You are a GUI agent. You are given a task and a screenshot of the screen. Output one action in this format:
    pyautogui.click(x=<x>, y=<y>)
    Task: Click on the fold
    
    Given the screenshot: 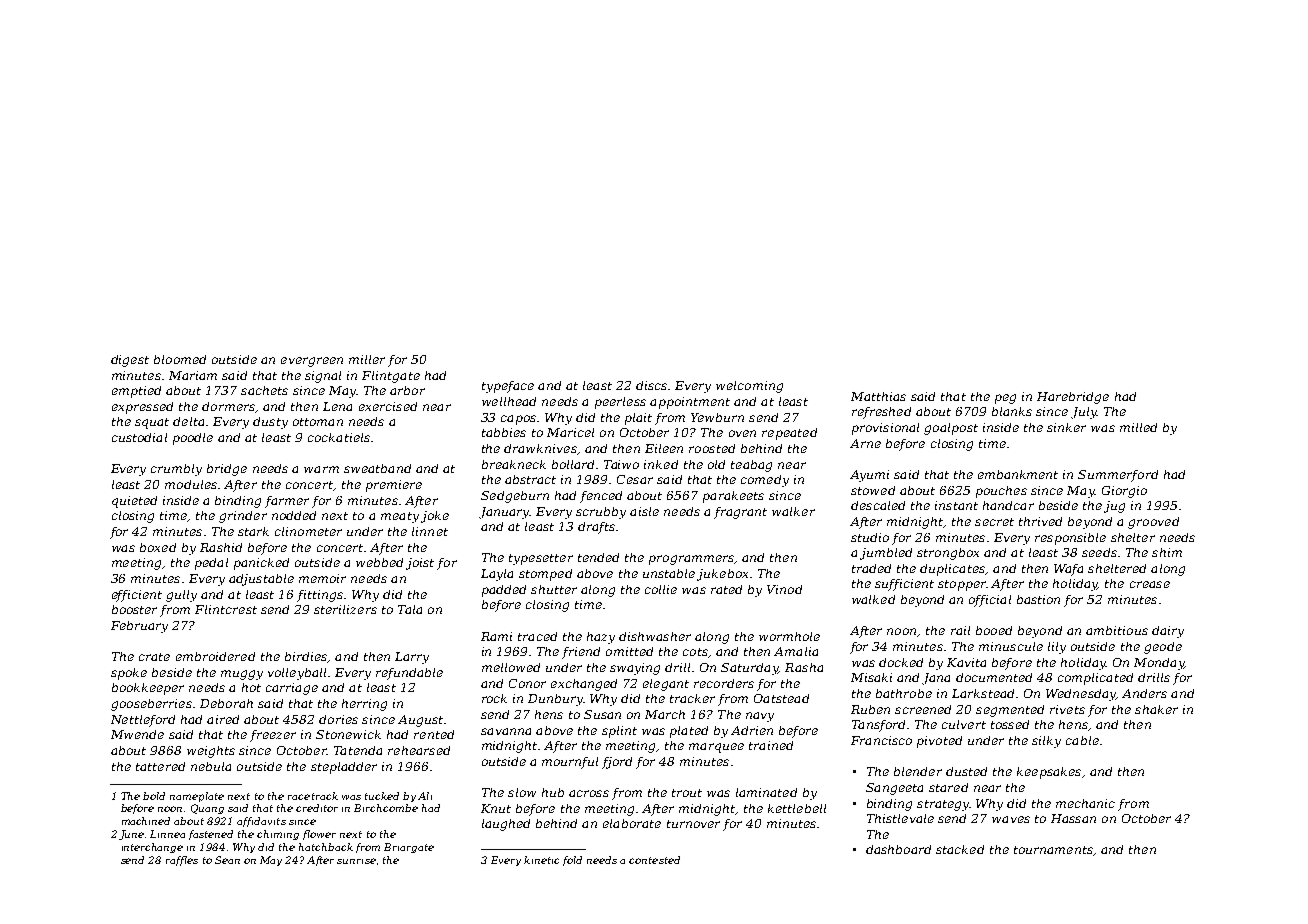 What is the action you would take?
    pyautogui.click(x=572, y=861)
